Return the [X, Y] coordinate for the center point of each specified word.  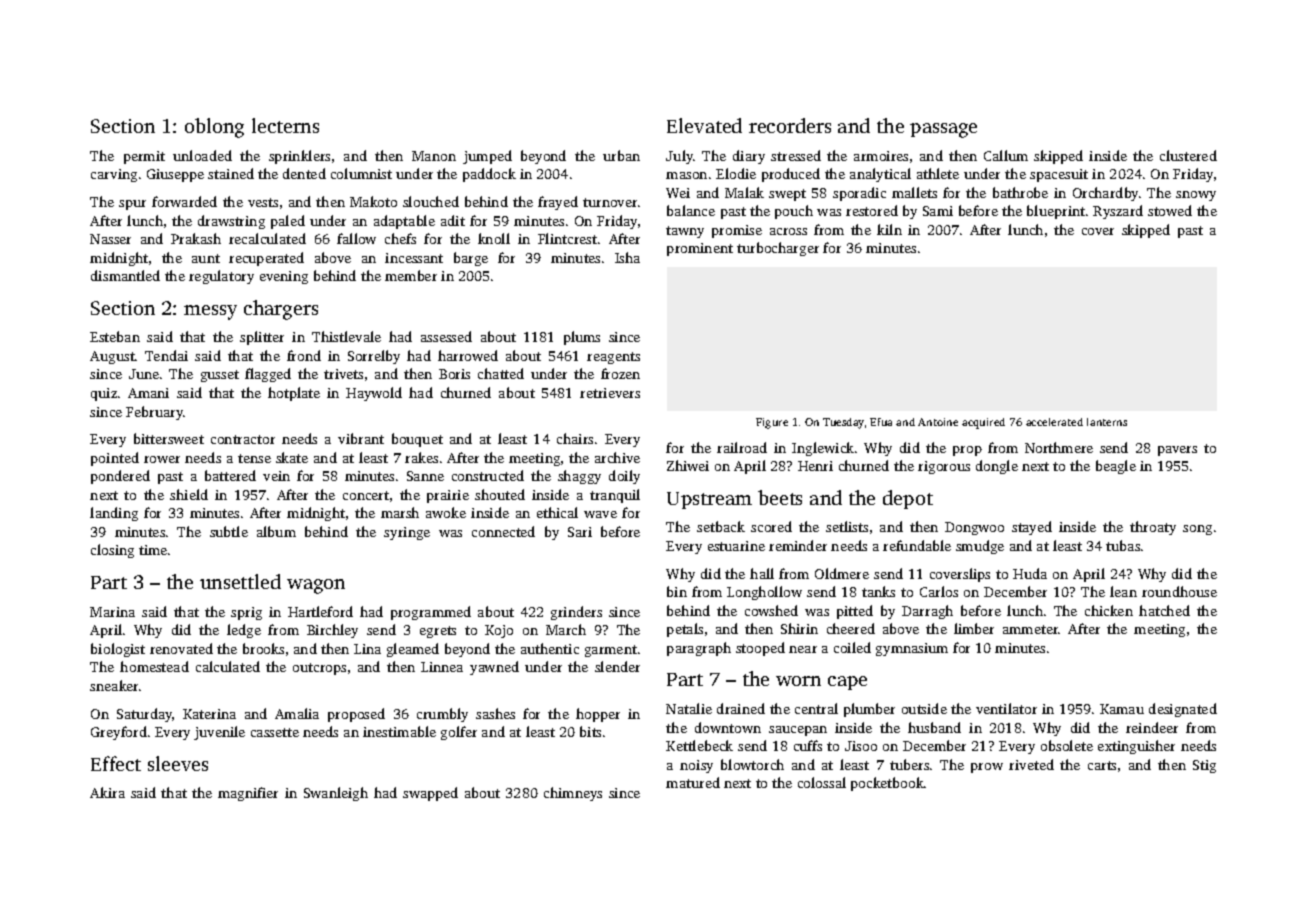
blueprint [1056, 212]
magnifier [248, 794]
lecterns [285, 125]
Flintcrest [567, 238]
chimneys [573, 794]
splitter [262, 338]
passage [943, 130]
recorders [790, 125]
